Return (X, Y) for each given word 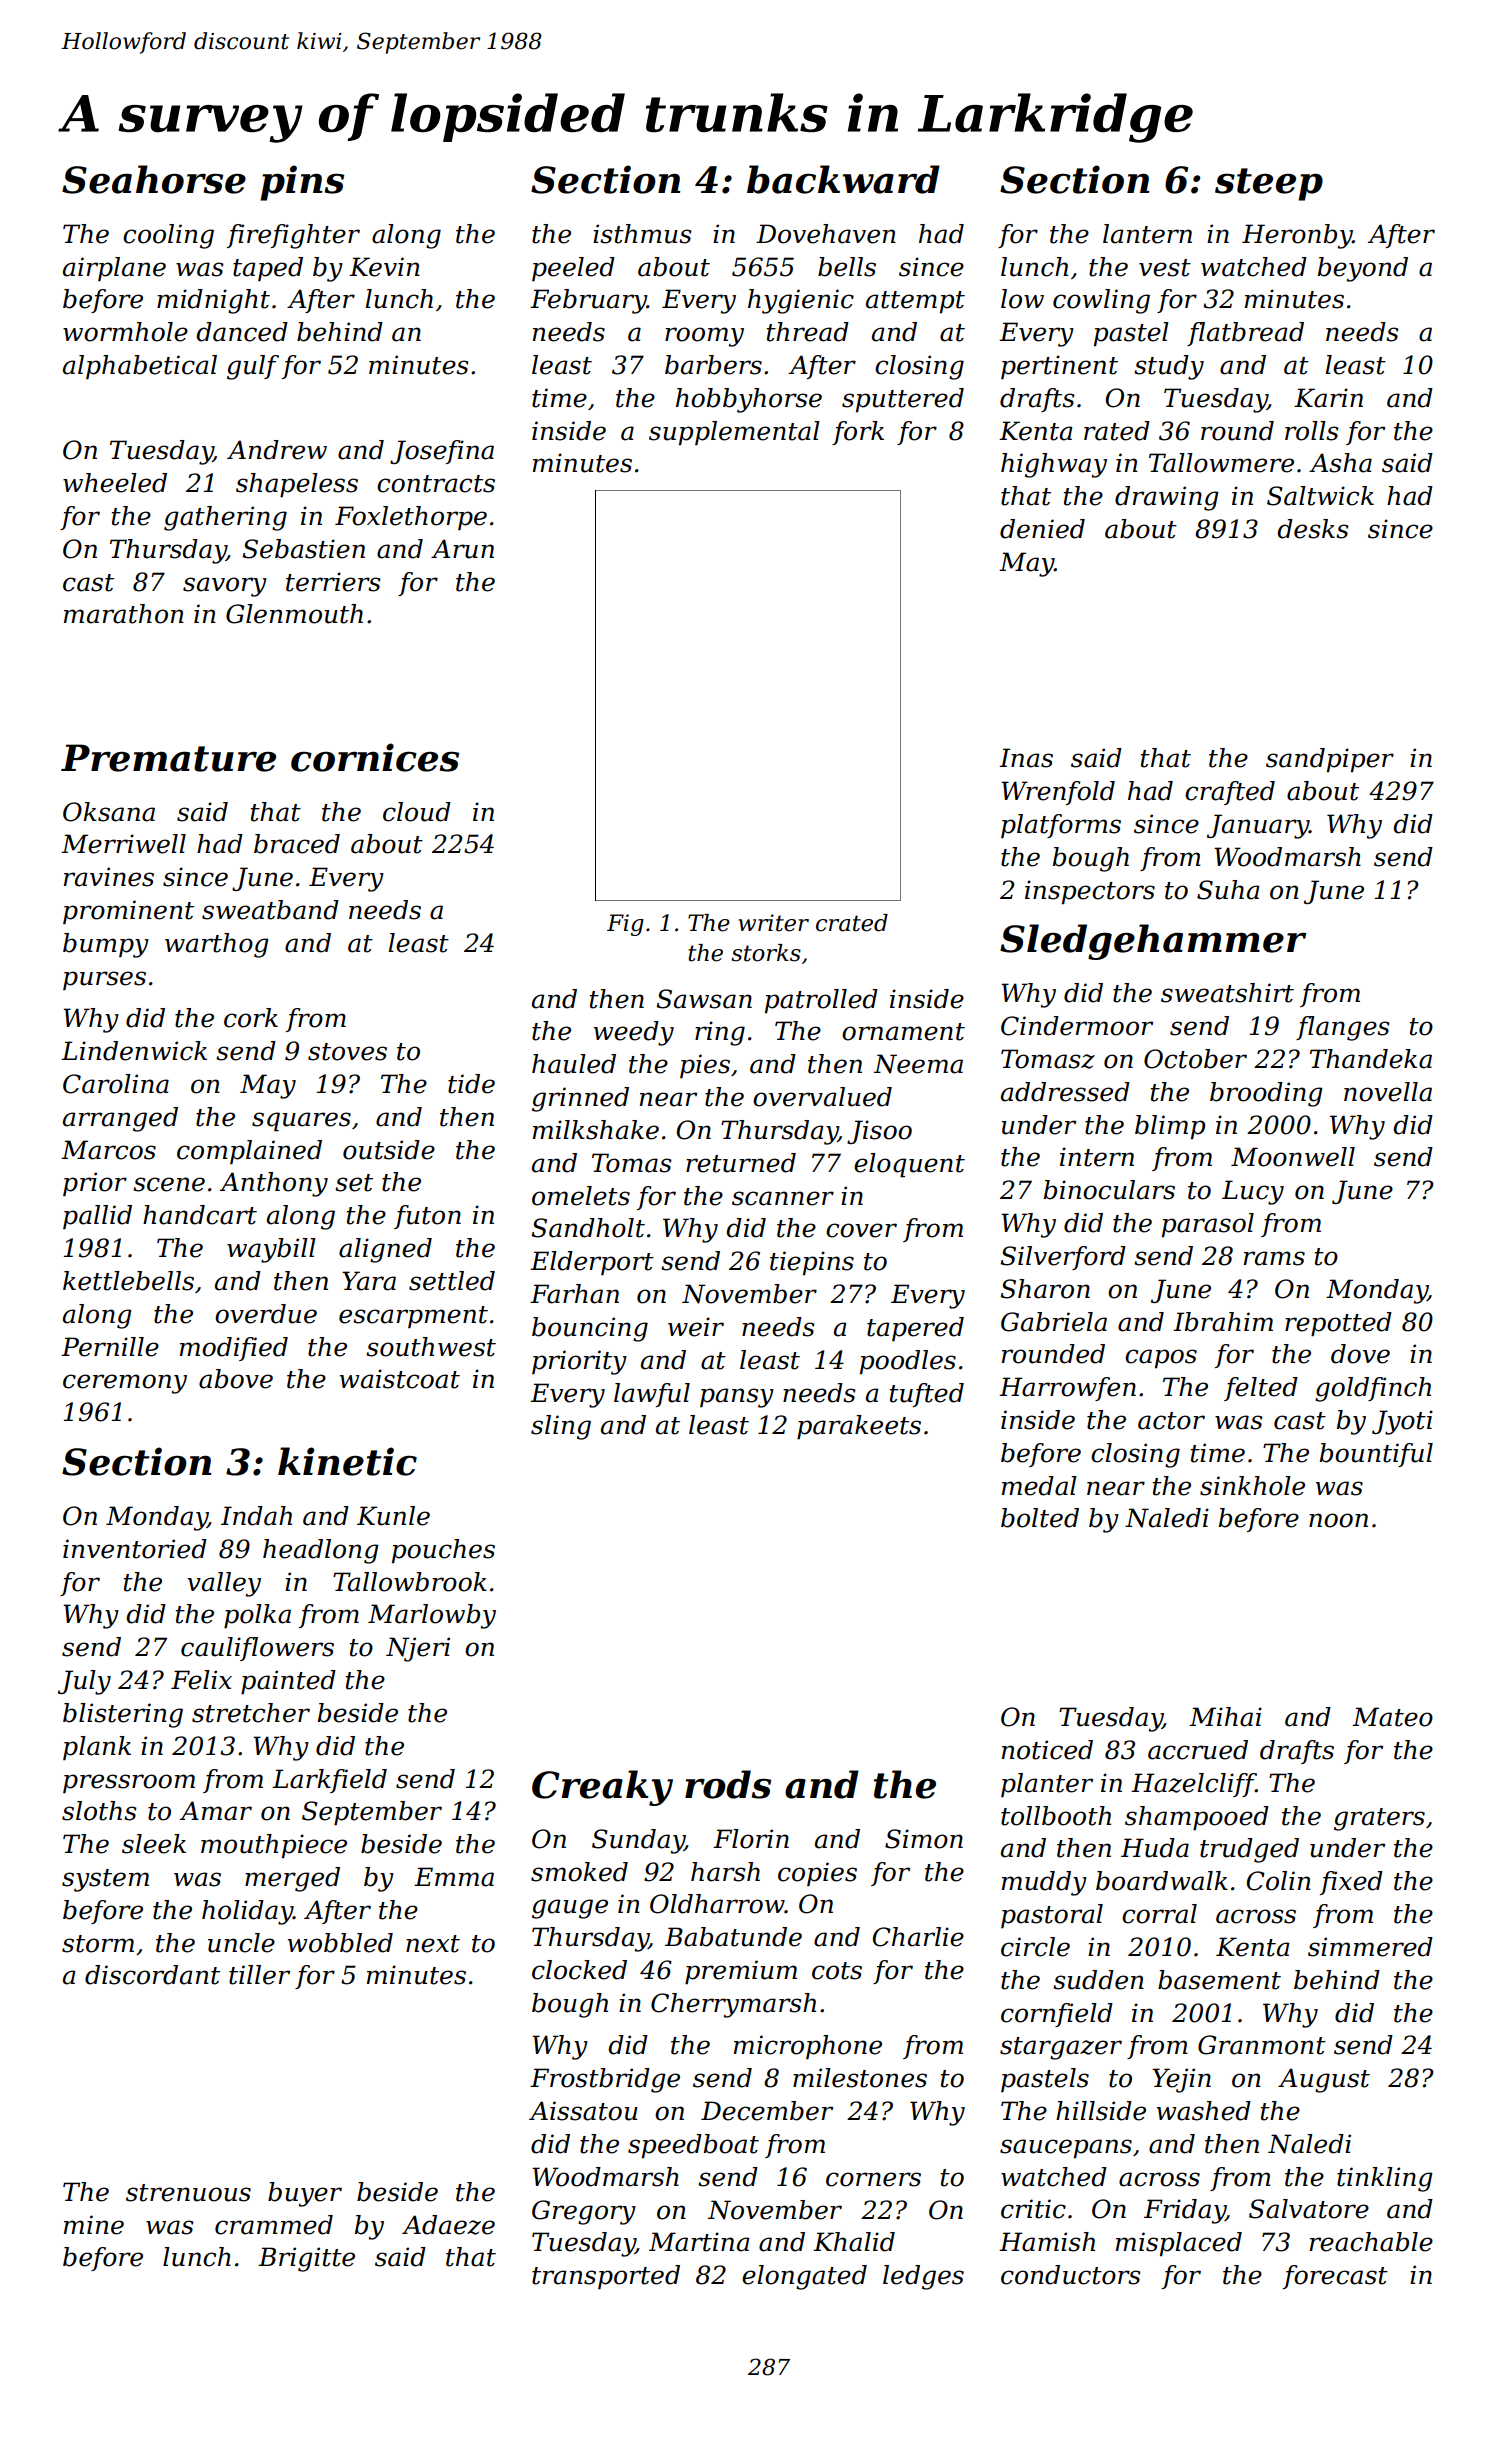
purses (104, 980)
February (588, 301)
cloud (417, 812)
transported (606, 2277)
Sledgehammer (1153, 942)
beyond (1363, 269)
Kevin (384, 267)
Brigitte (306, 2259)
